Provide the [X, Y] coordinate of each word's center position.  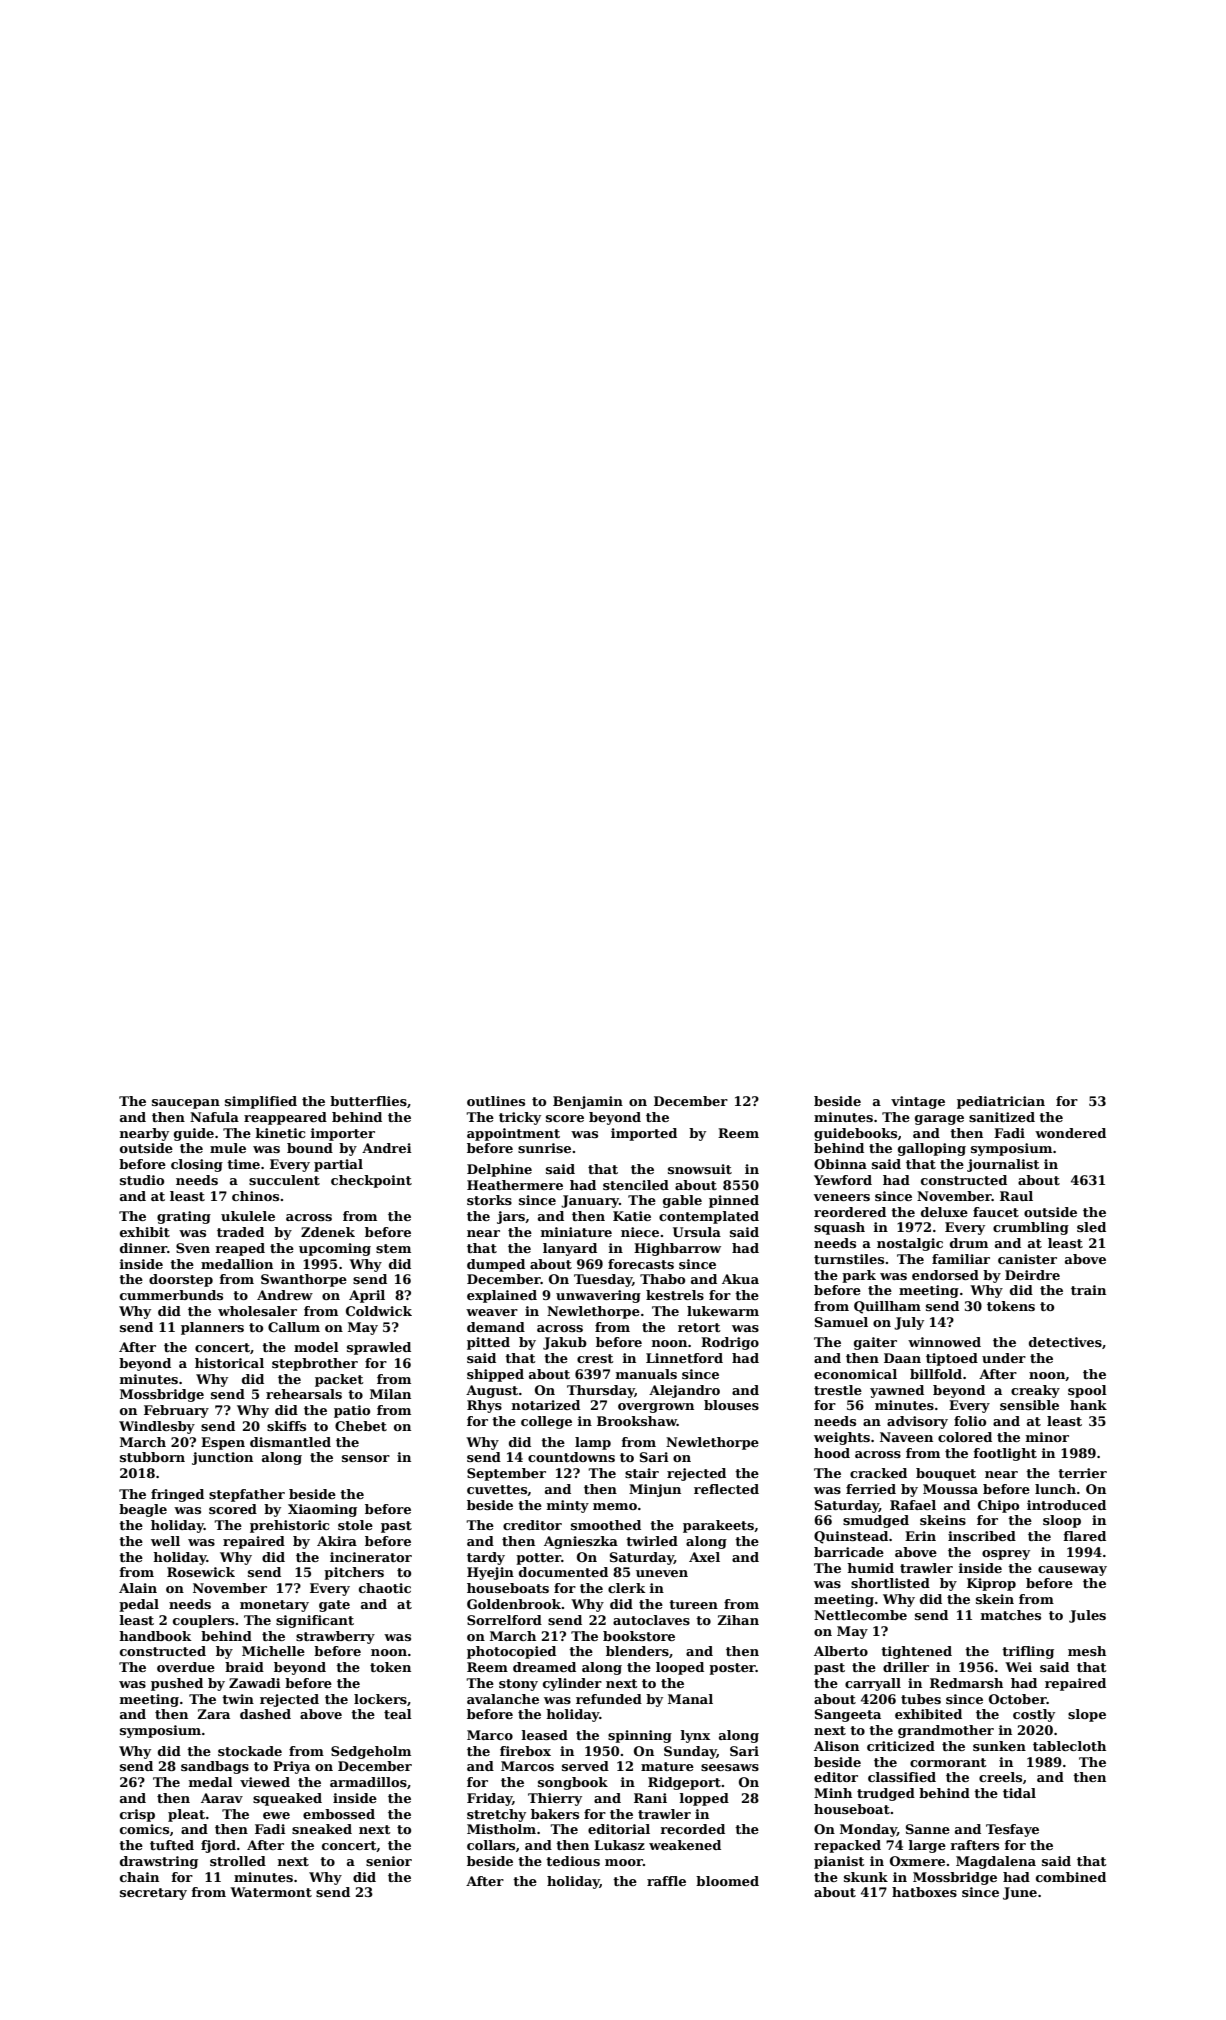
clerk [627, 1588]
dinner [143, 1248]
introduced [1066, 1505]
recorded [692, 1829]
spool [1087, 1391]
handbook [155, 1636]
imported [644, 1134]
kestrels [675, 1295]
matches [1011, 1615]
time [243, 1164]
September [506, 1474]
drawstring [159, 1862]
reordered [850, 1212]
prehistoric [289, 1526]
